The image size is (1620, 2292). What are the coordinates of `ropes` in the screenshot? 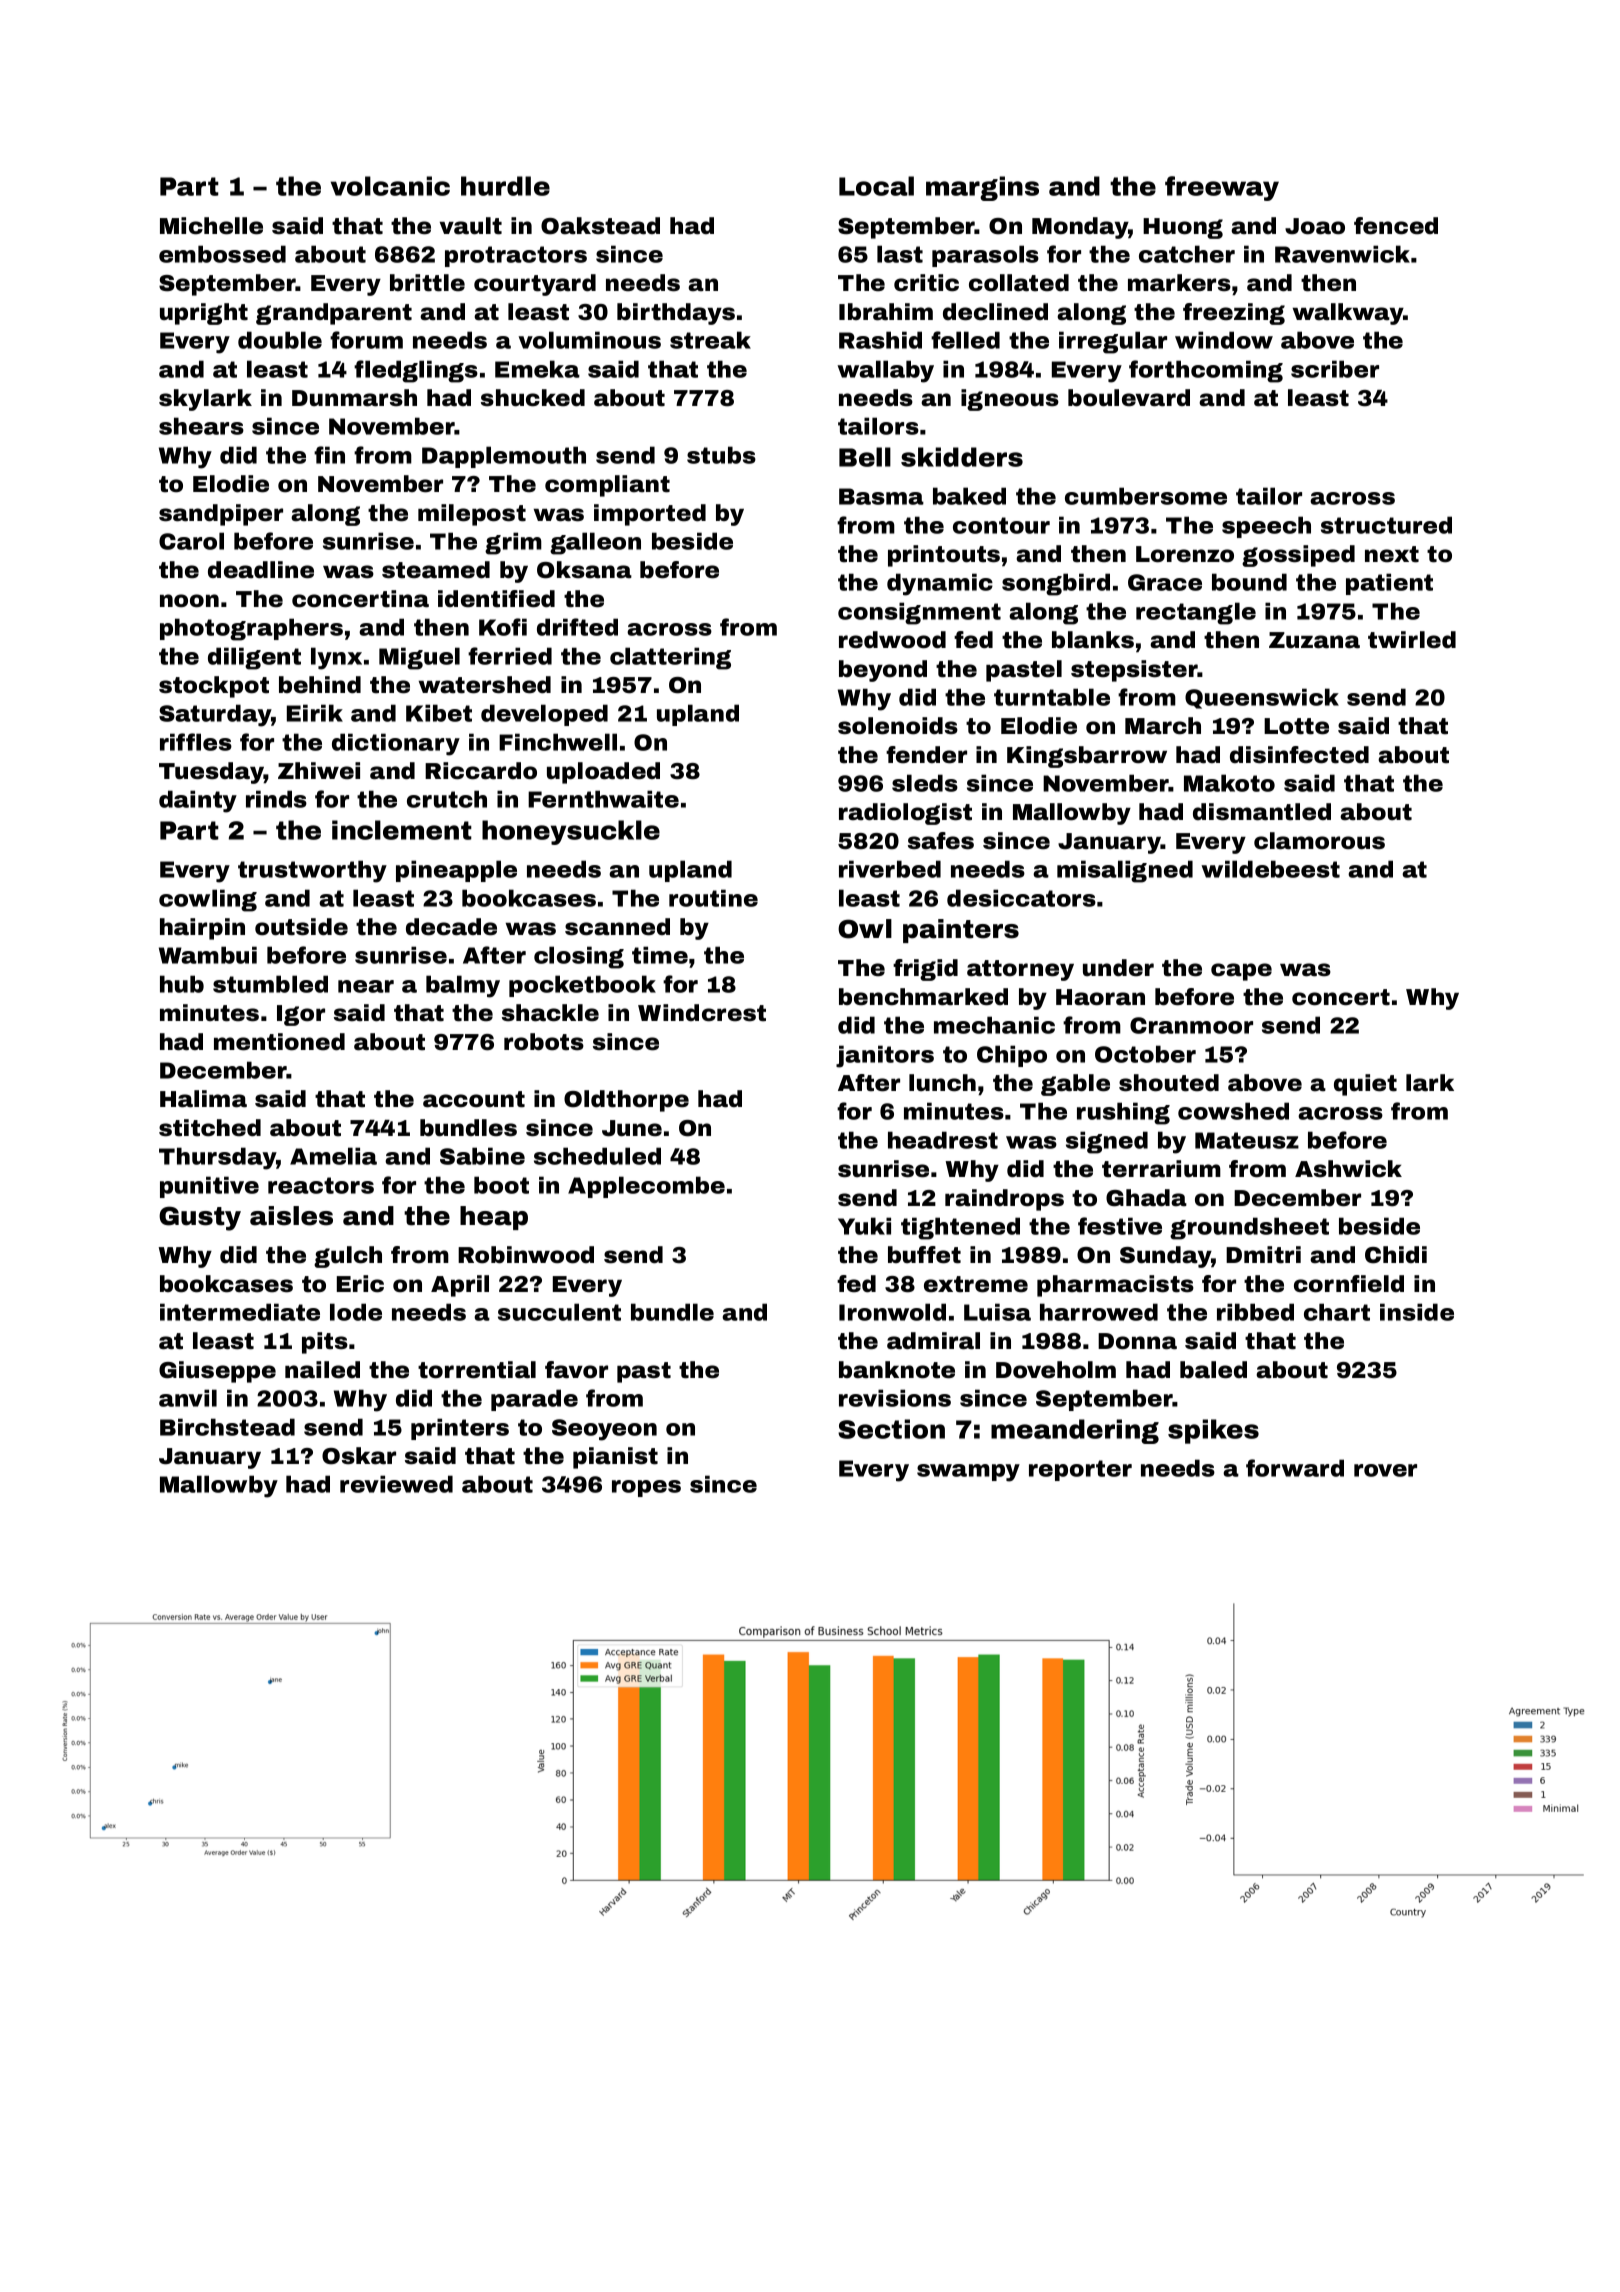 It's located at (646, 1488).
